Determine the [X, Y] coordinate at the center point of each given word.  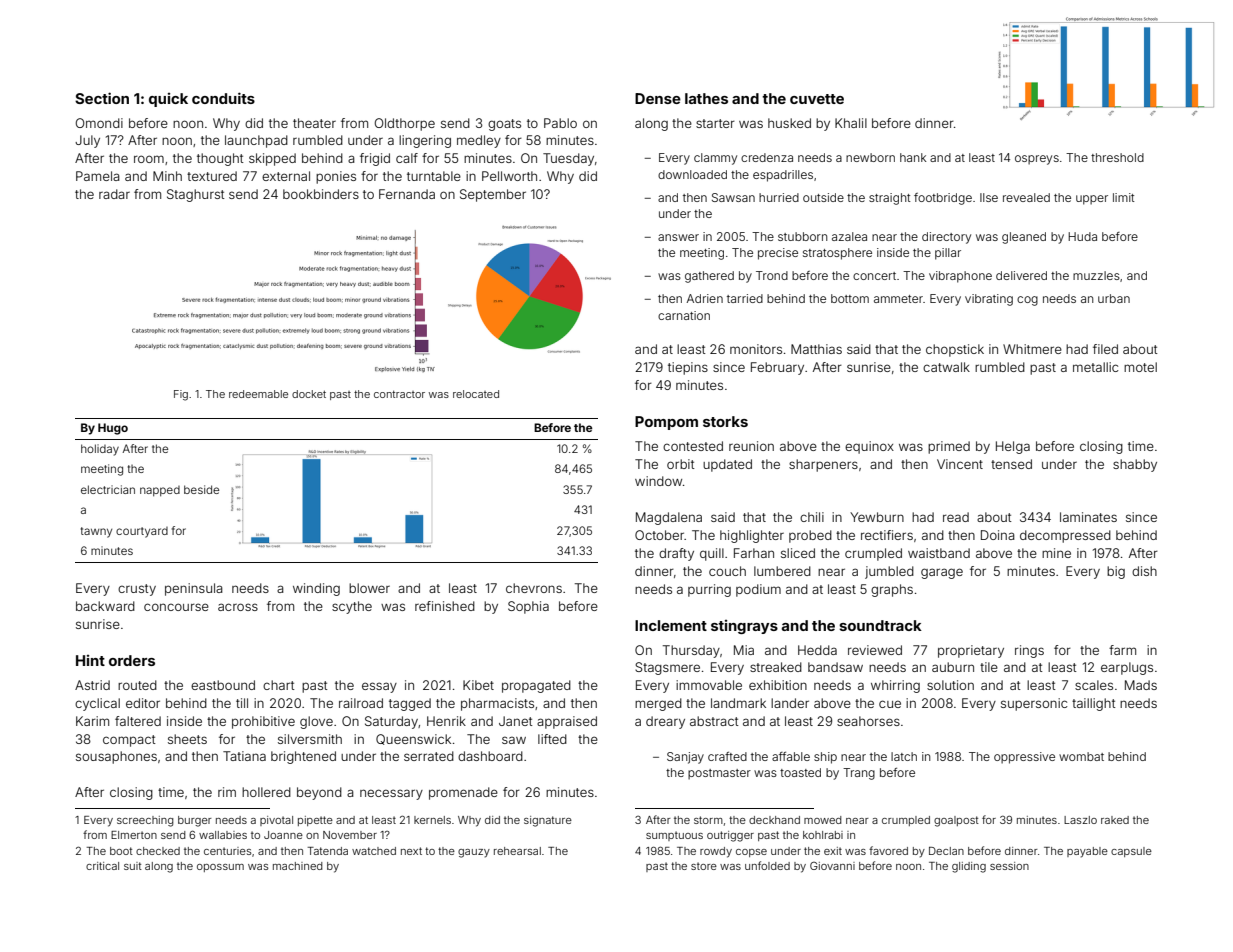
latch [904, 756]
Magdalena [669, 518]
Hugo [113, 429]
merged [658, 704]
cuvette [817, 99]
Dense [658, 98]
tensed [1011, 464]
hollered [266, 792]
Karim [92, 721]
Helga [1013, 447]
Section [102, 98]
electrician [108, 489]
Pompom [666, 423]
